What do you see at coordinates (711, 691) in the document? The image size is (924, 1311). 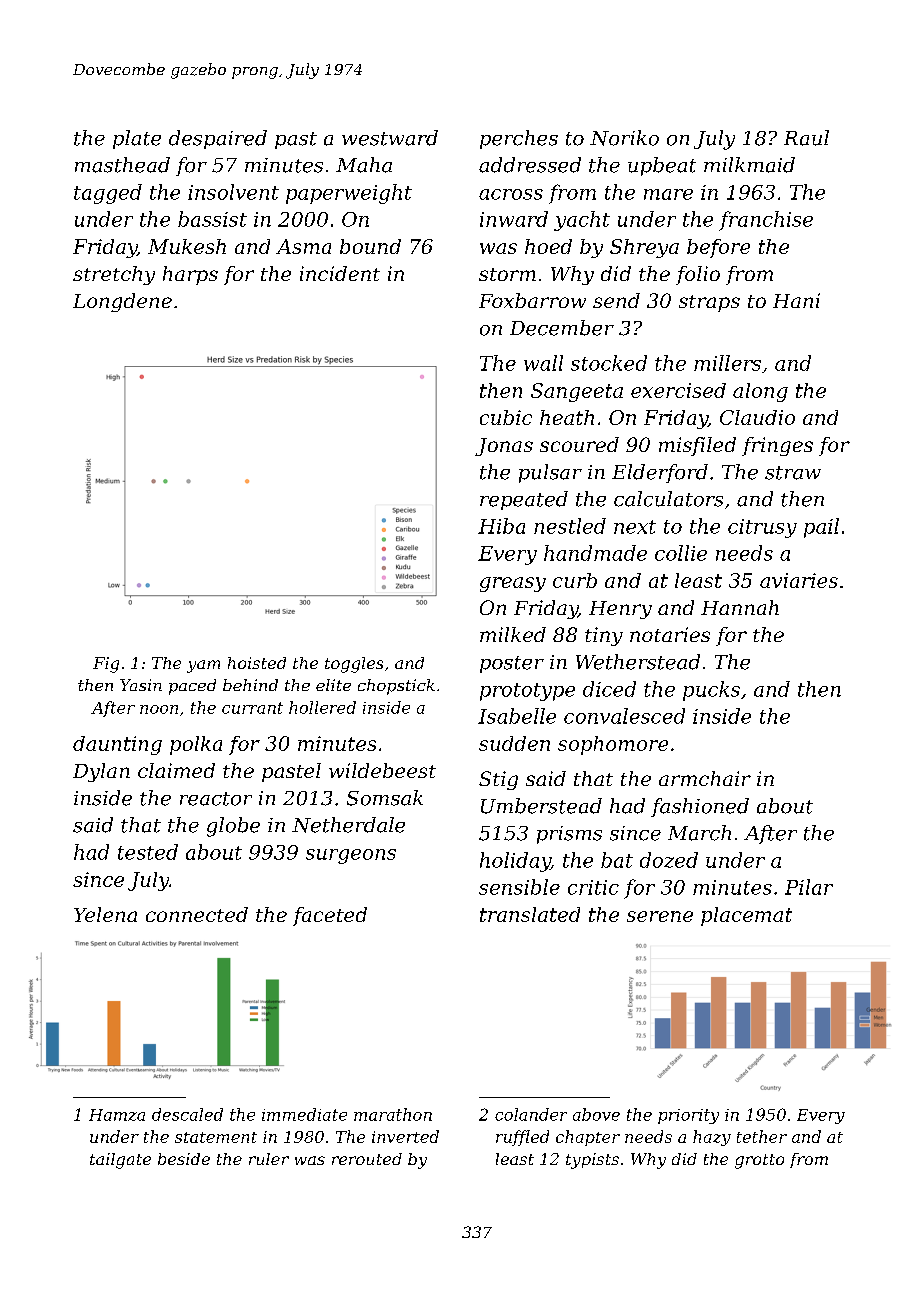 I see `pucks` at bounding box center [711, 691].
